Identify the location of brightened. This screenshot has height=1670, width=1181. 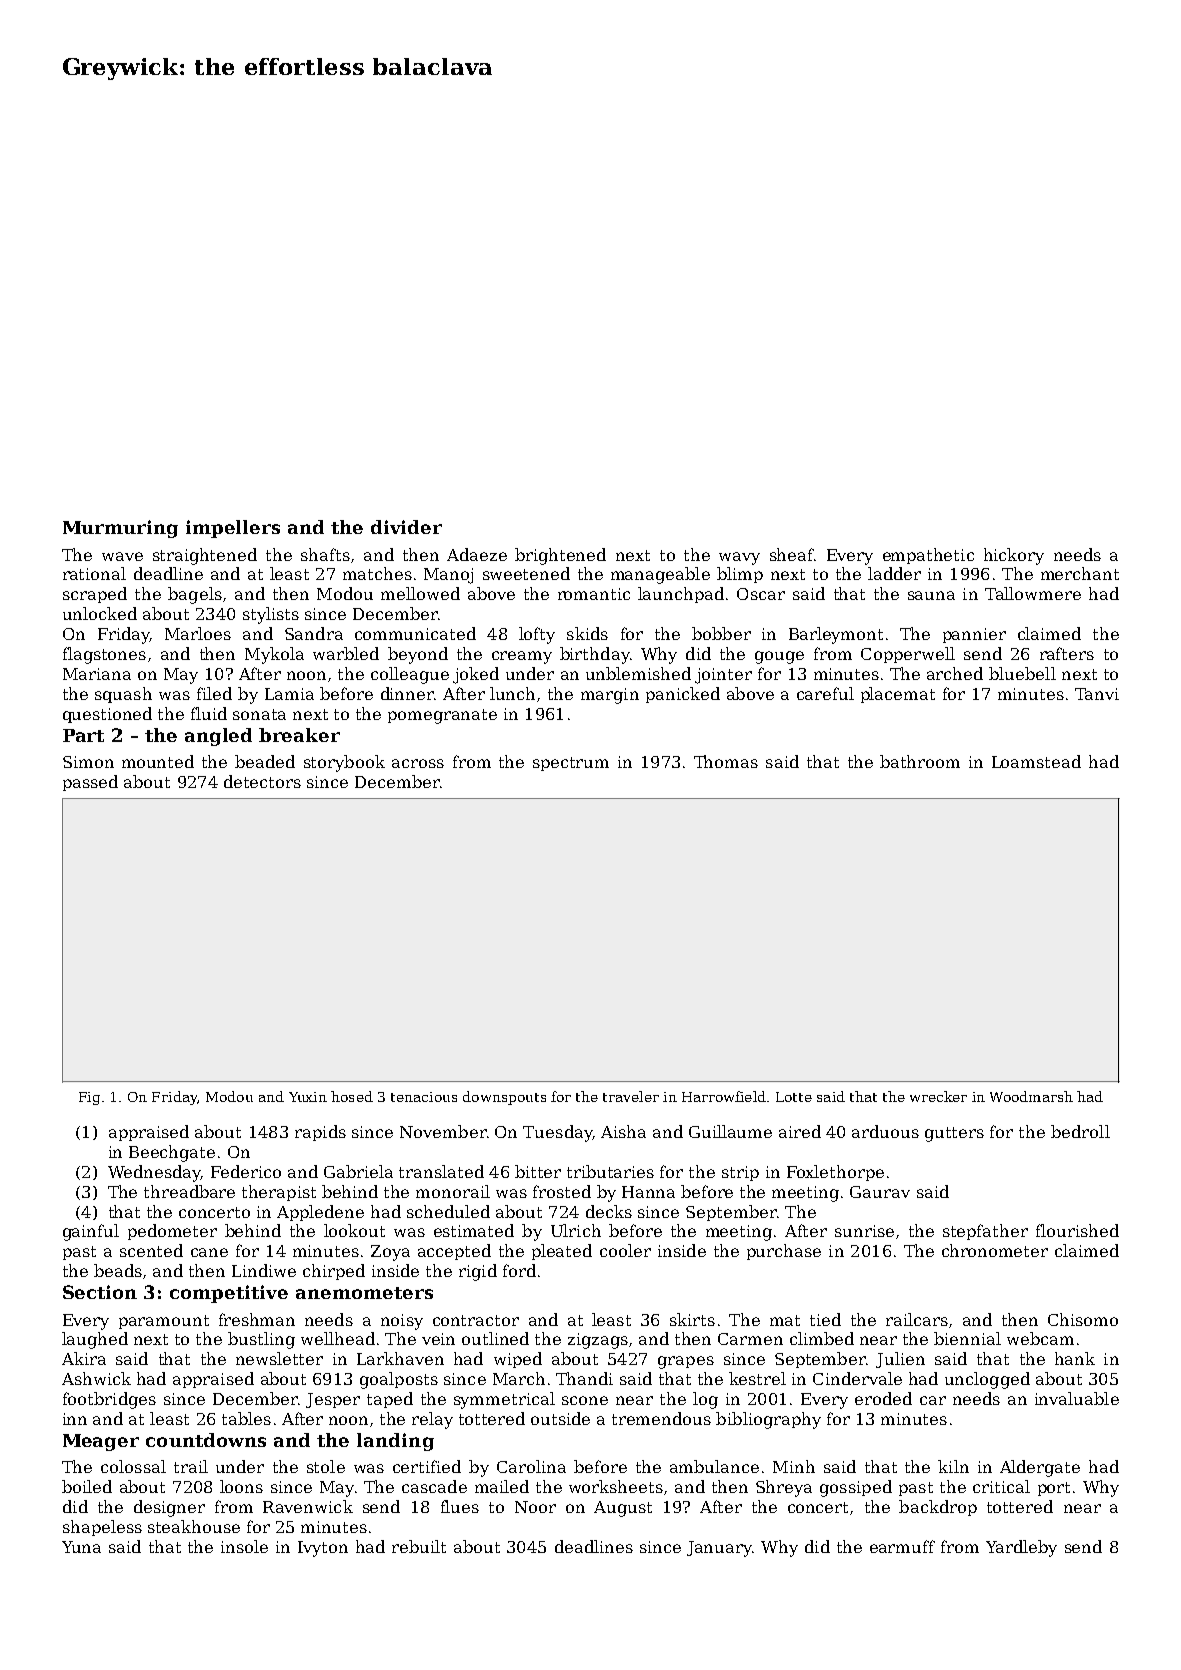
(560, 556).
